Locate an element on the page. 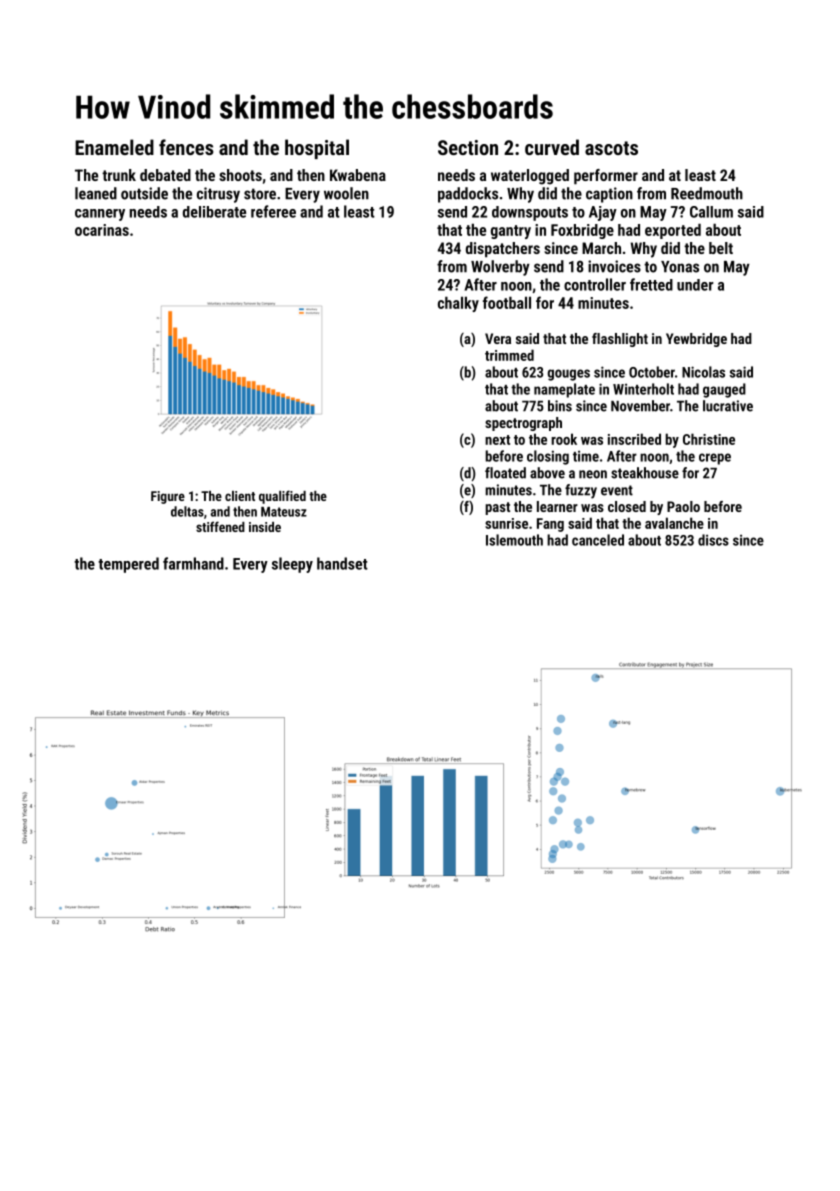  ocarinas is located at coordinates (102, 230).
